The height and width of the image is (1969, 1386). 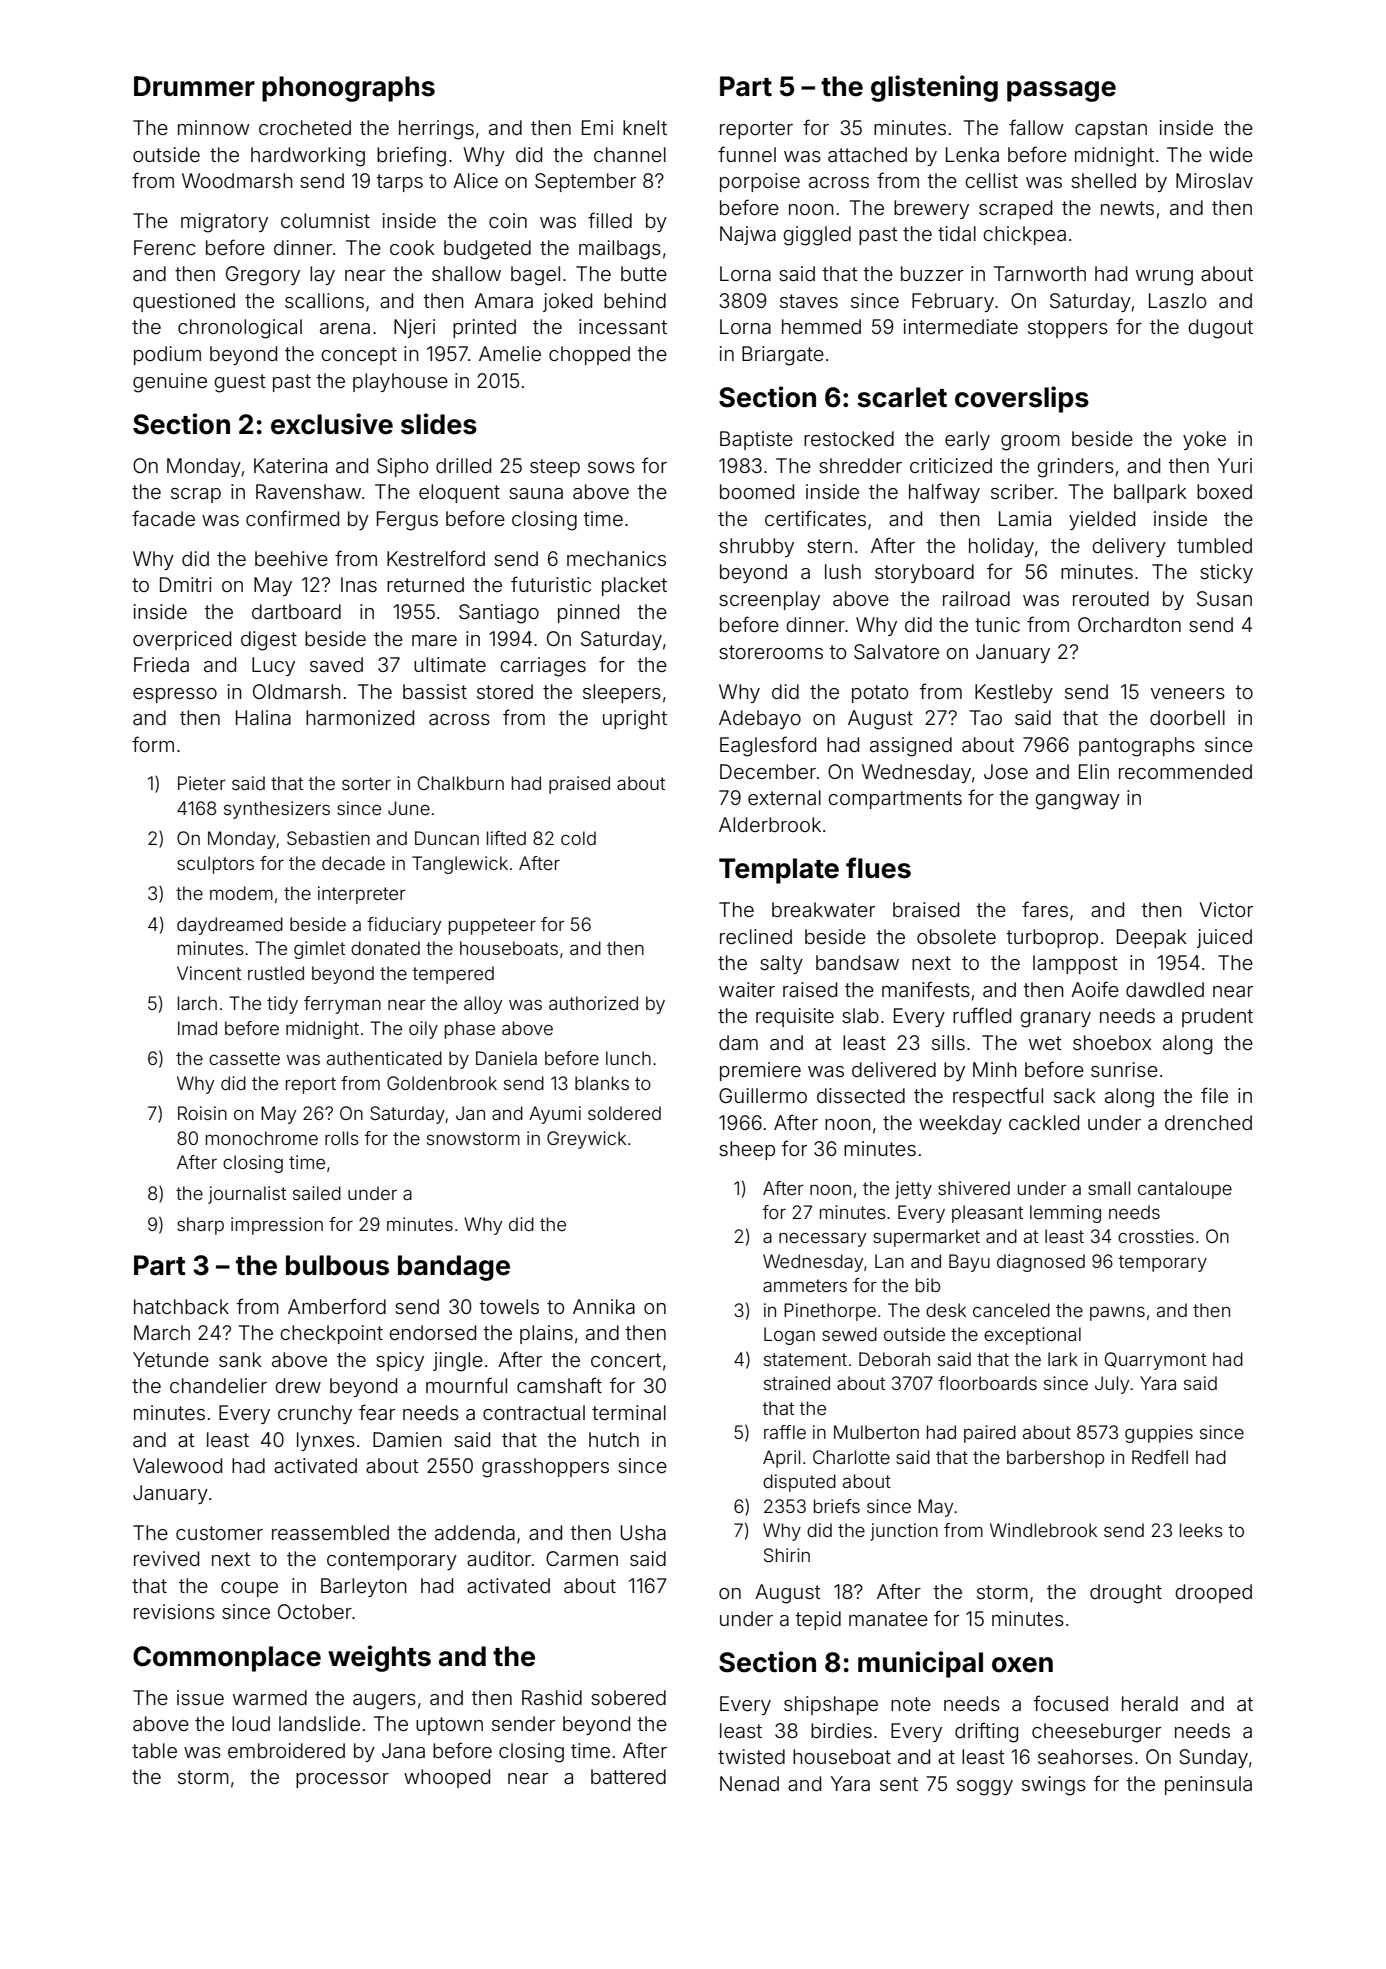 I want to click on sent, so click(x=899, y=1784).
